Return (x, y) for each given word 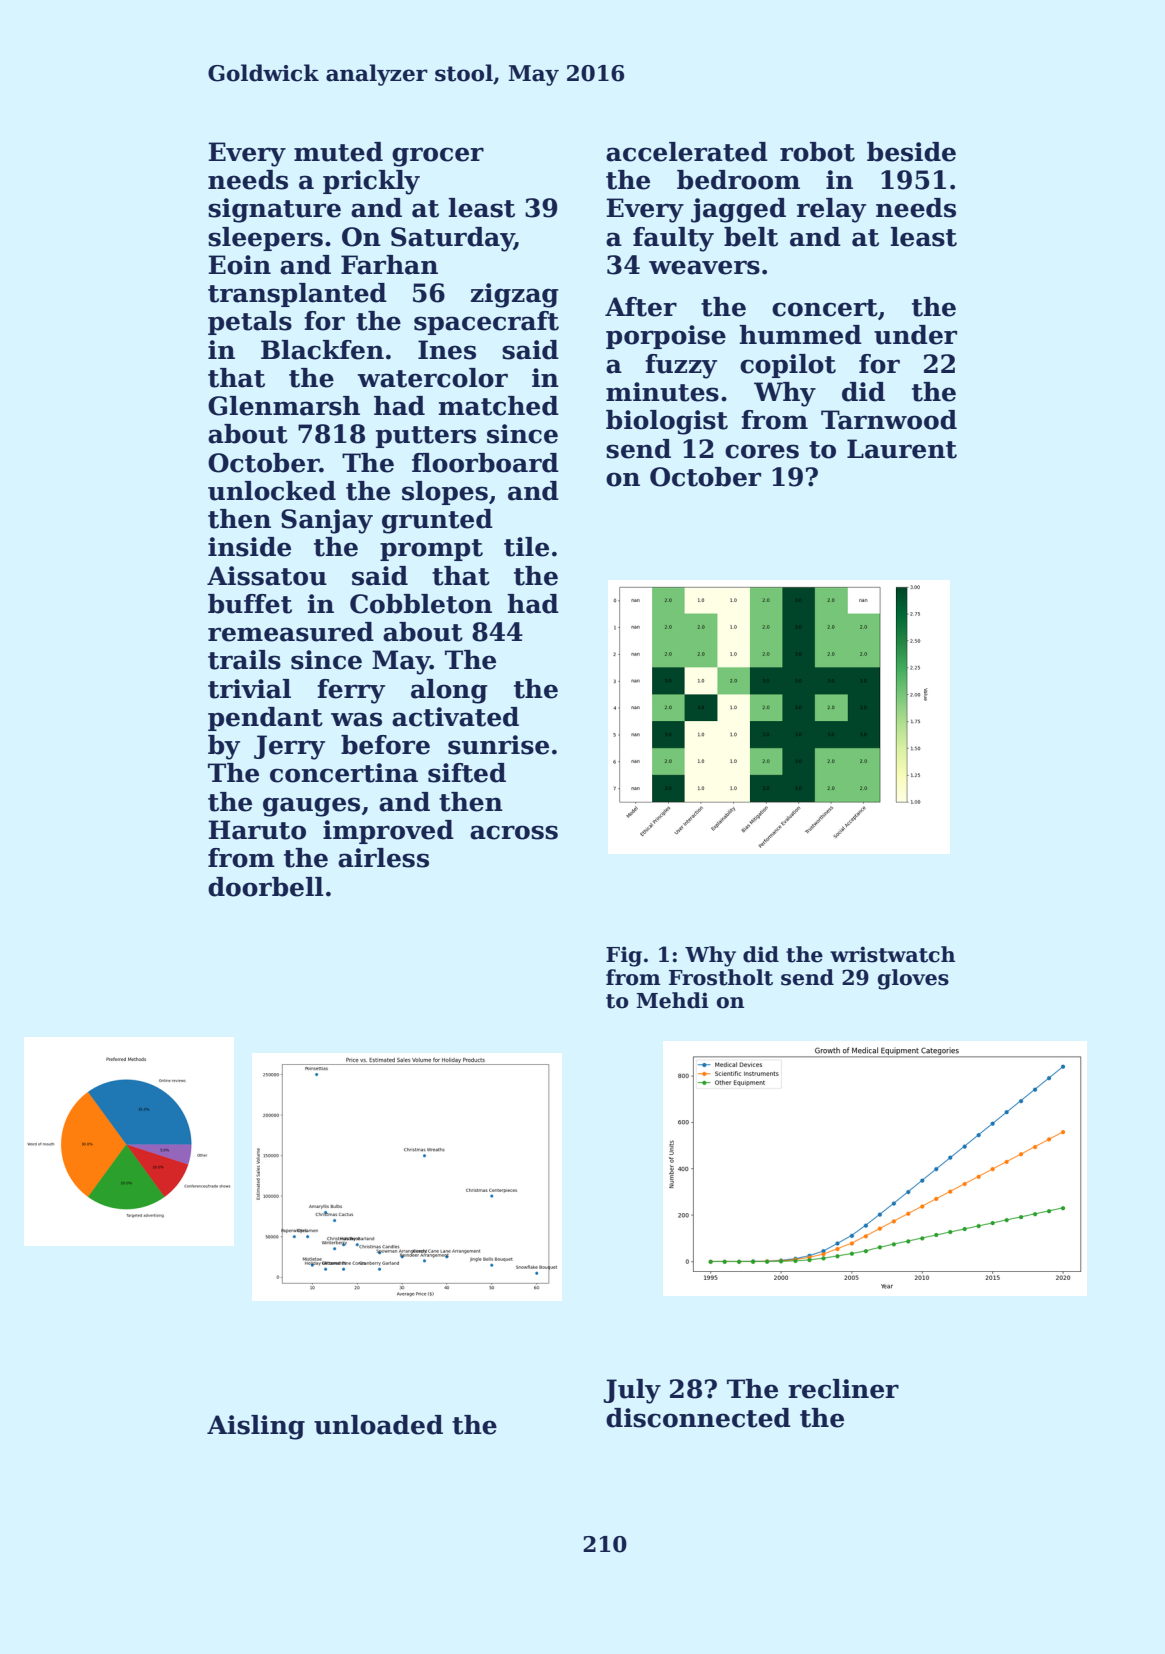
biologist (667, 422)
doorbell (266, 887)
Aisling (256, 1427)
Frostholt (721, 977)
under (915, 335)
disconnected (698, 1418)
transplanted (297, 295)
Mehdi (673, 1000)
